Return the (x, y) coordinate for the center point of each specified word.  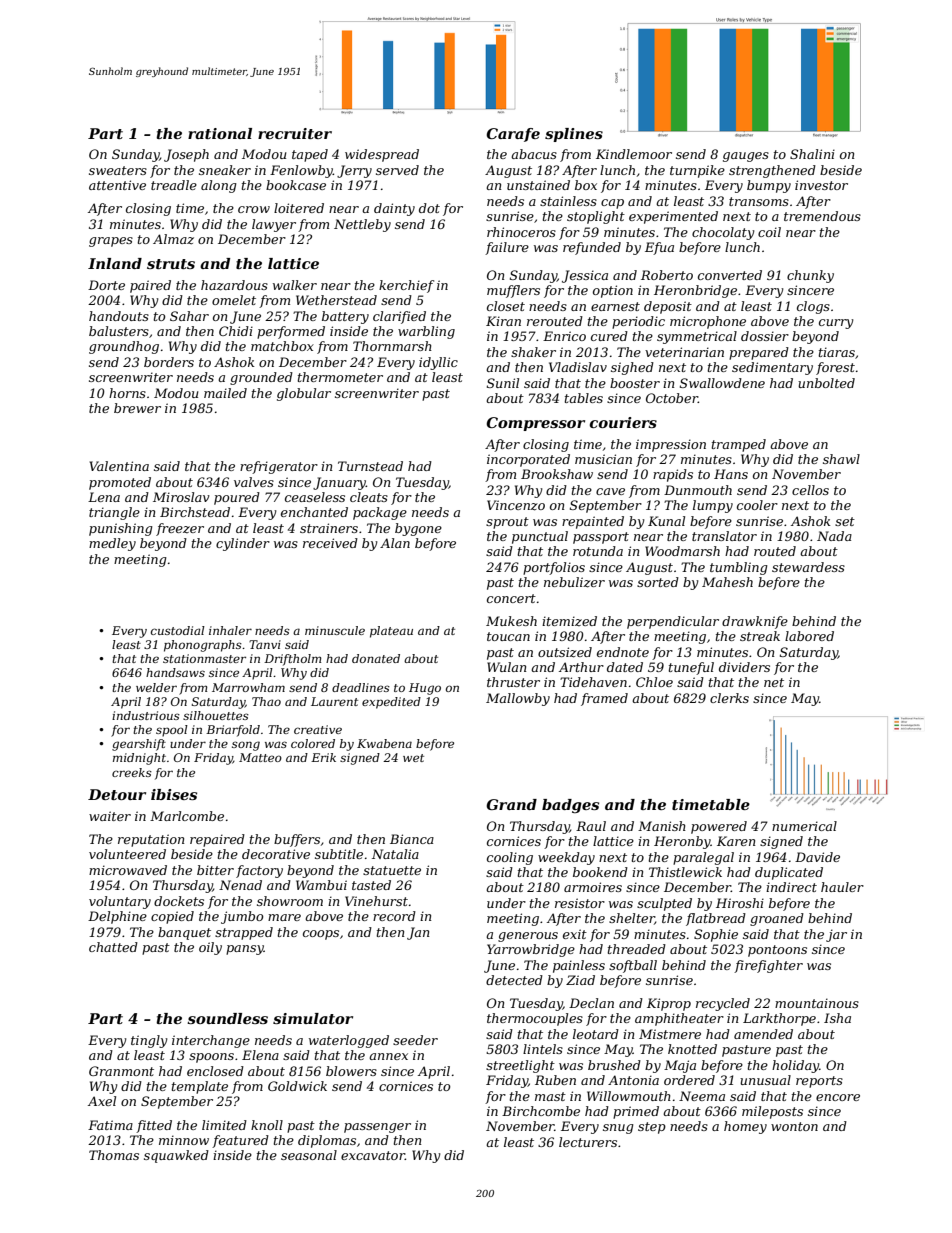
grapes (111, 242)
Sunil (503, 383)
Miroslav (181, 497)
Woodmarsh (682, 551)
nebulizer (574, 582)
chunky (810, 276)
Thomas (114, 1155)
